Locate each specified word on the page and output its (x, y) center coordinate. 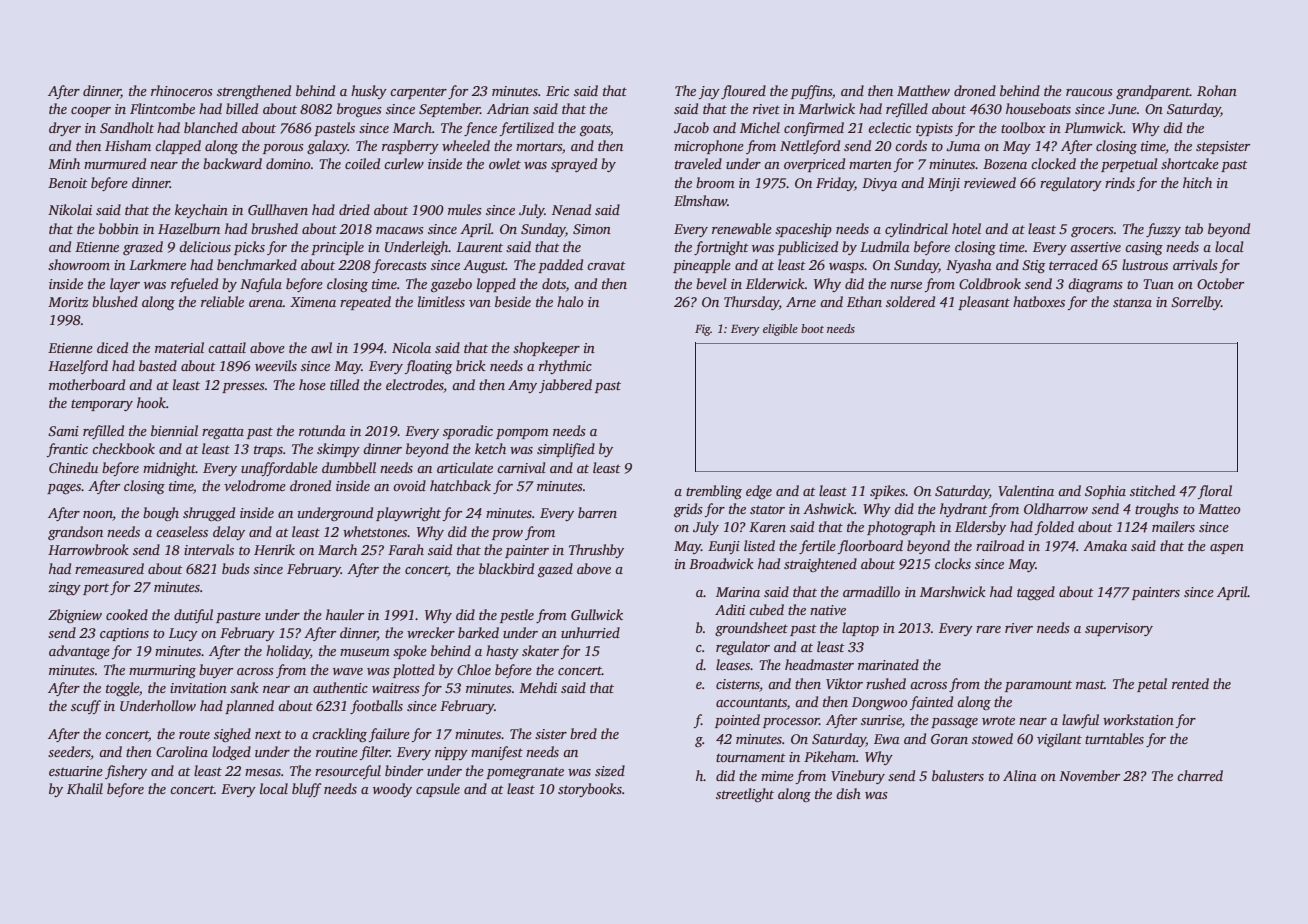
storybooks (590, 790)
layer (125, 285)
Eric (557, 91)
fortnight (721, 248)
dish (848, 793)
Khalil (85, 788)
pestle (517, 616)
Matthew (923, 90)
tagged (1036, 593)
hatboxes (1039, 301)
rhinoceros (182, 90)
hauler (345, 614)
